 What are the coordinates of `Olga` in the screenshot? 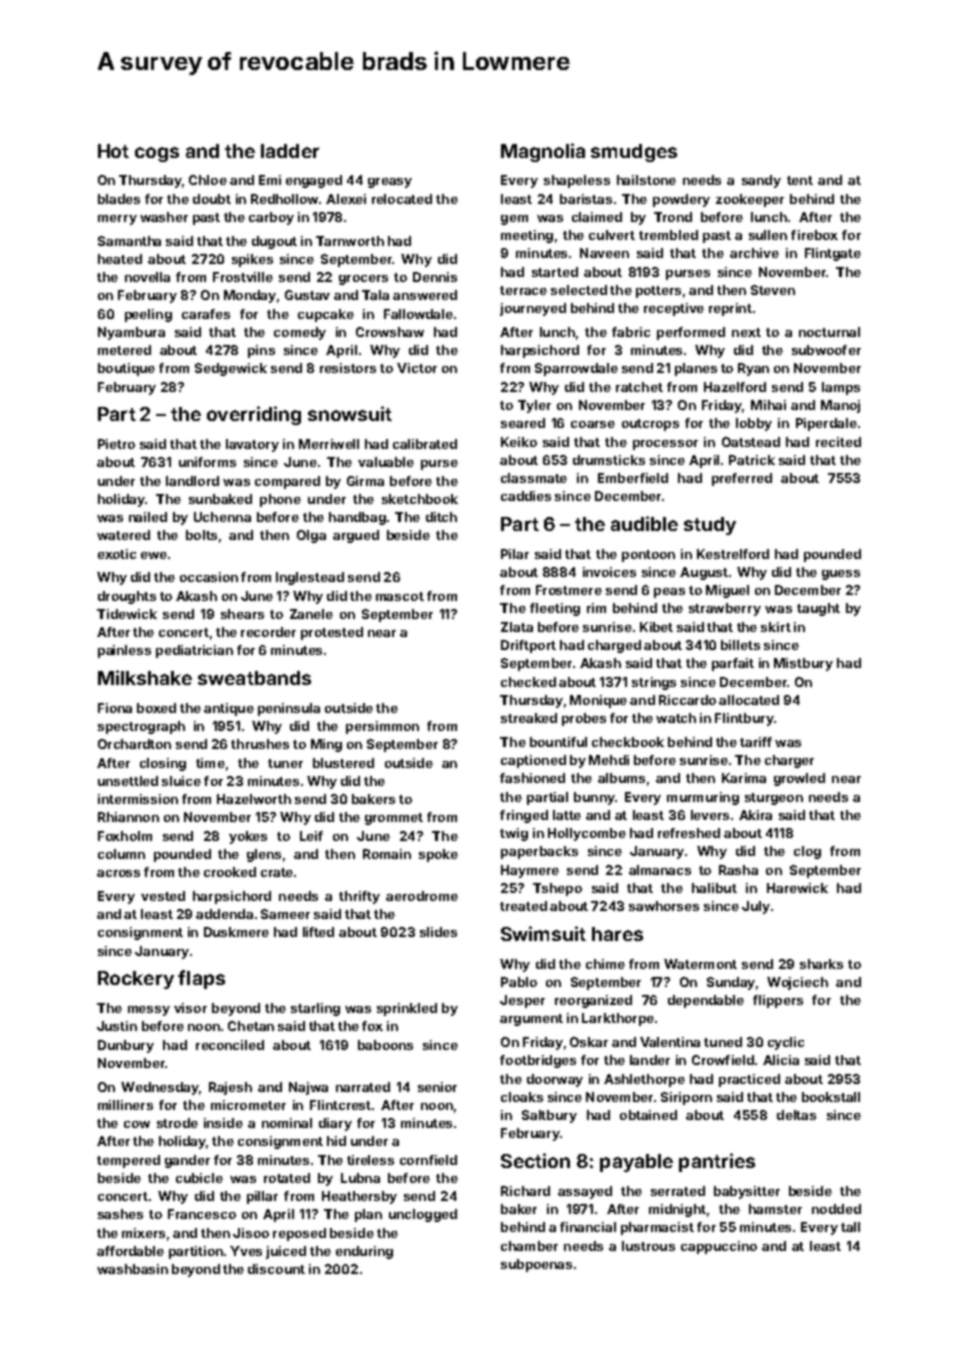 It's located at (311, 536).
